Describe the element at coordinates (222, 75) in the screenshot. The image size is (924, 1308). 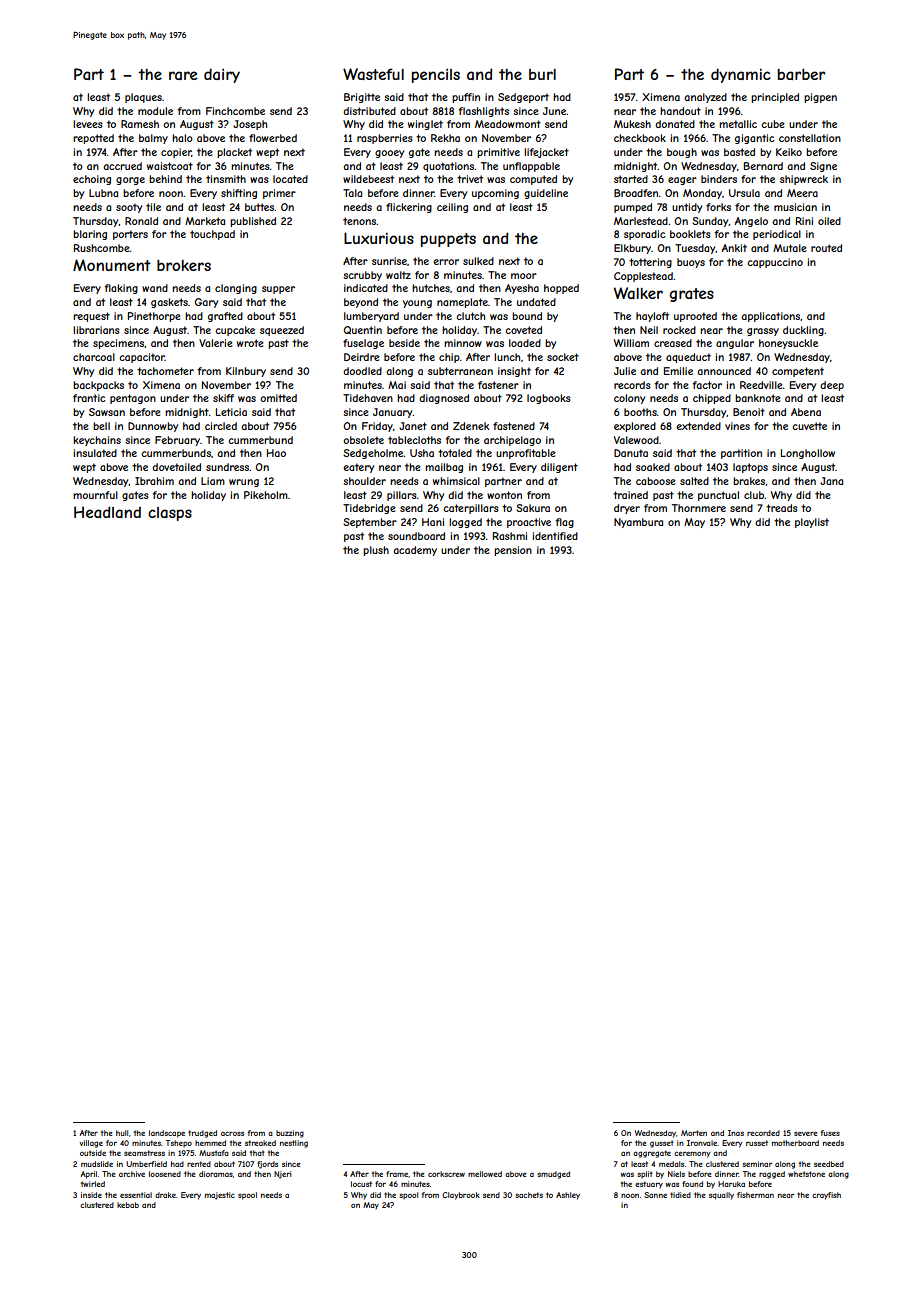
I see `dairy` at that location.
